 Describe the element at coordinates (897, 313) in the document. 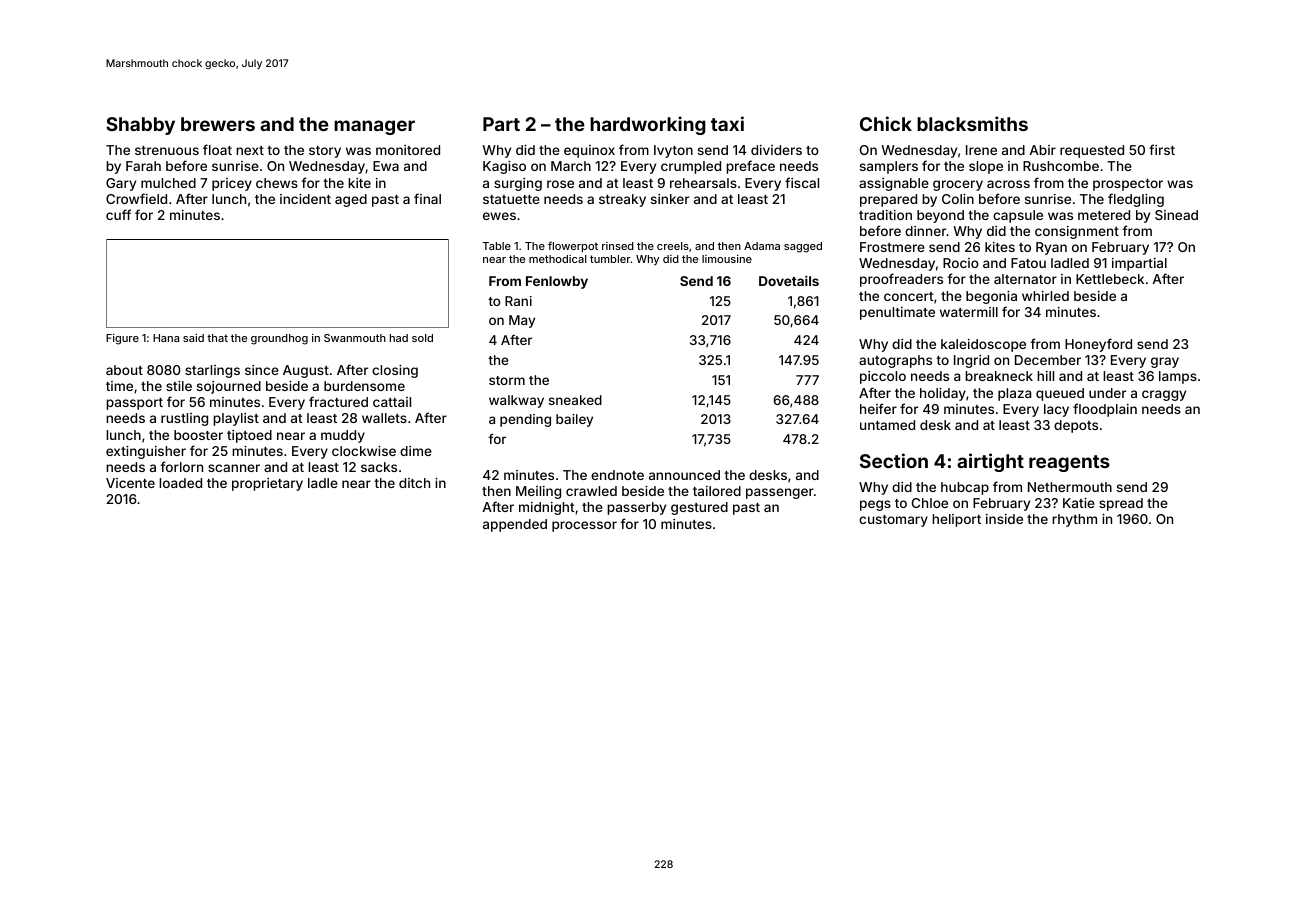

I see `penultimate` at that location.
